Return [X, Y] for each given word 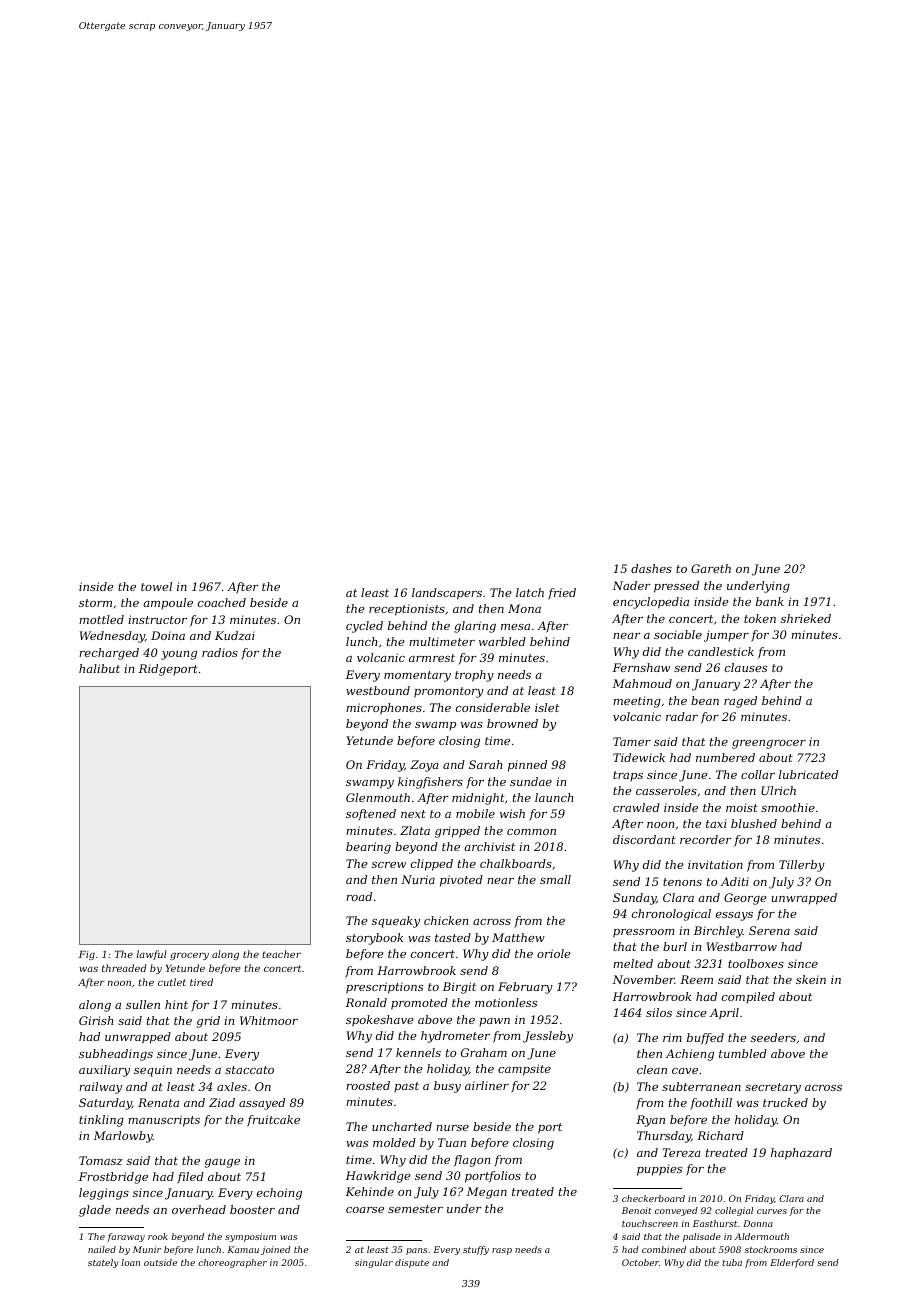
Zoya [424, 766]
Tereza [681, 1152]
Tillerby [802, 866]
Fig [87, 955]
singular [374, 1263]
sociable [678, 634]
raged [740, 702]
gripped [457, 832]
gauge [222, 1163]
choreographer [232, 1263]
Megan [487, 1193]
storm [95, 603]
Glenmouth [378, 797]
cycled [364, 627]
